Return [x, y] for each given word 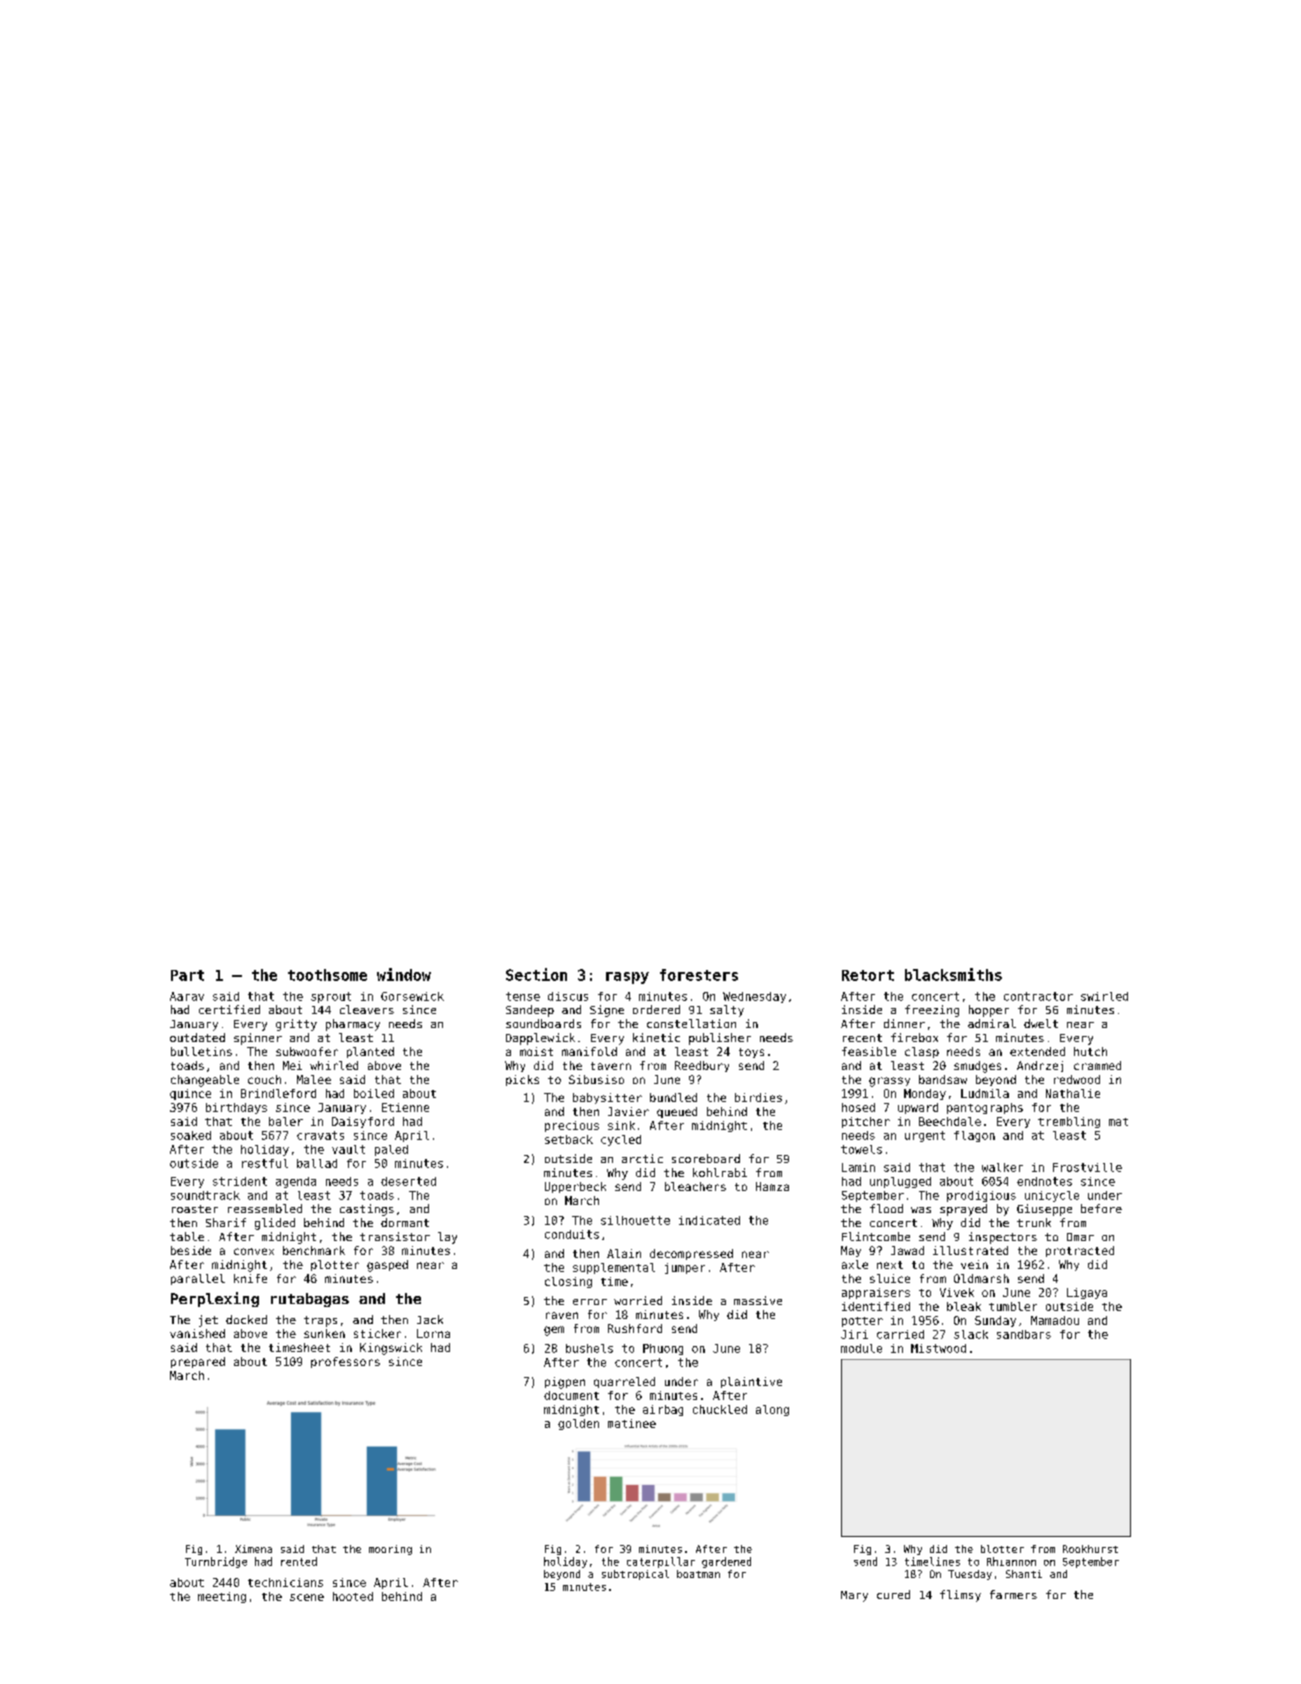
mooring [390, 1550]
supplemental [614, 1268]
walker [1002, 1167]
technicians [285, 1582]
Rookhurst [1090, 1549]
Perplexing [215, 1299]
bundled [673, 1097]
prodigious [981, 1196]
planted [370, 1052]
